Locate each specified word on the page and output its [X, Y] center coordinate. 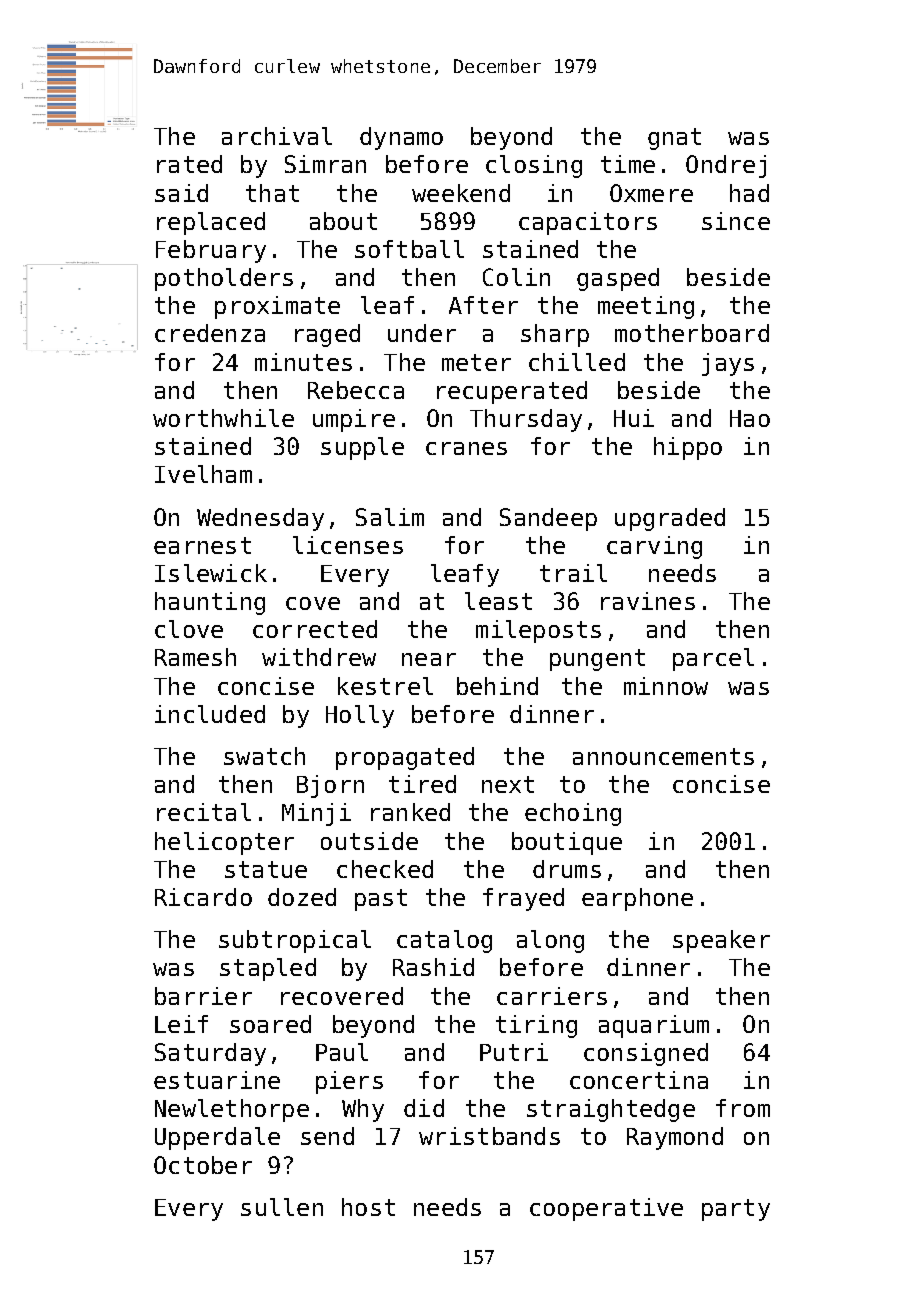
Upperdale [217, 1138]
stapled [268, 969]
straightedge [611, 1110]
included [210, 714]
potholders [224, 279]
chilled [577, 362]
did [424, 1108]
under [422, 333]
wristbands [489, 1136]
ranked [410, 812]
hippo [688, 448]
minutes [303, 362]
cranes [466, 448]
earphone [637, 899]
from [743, 1108]
